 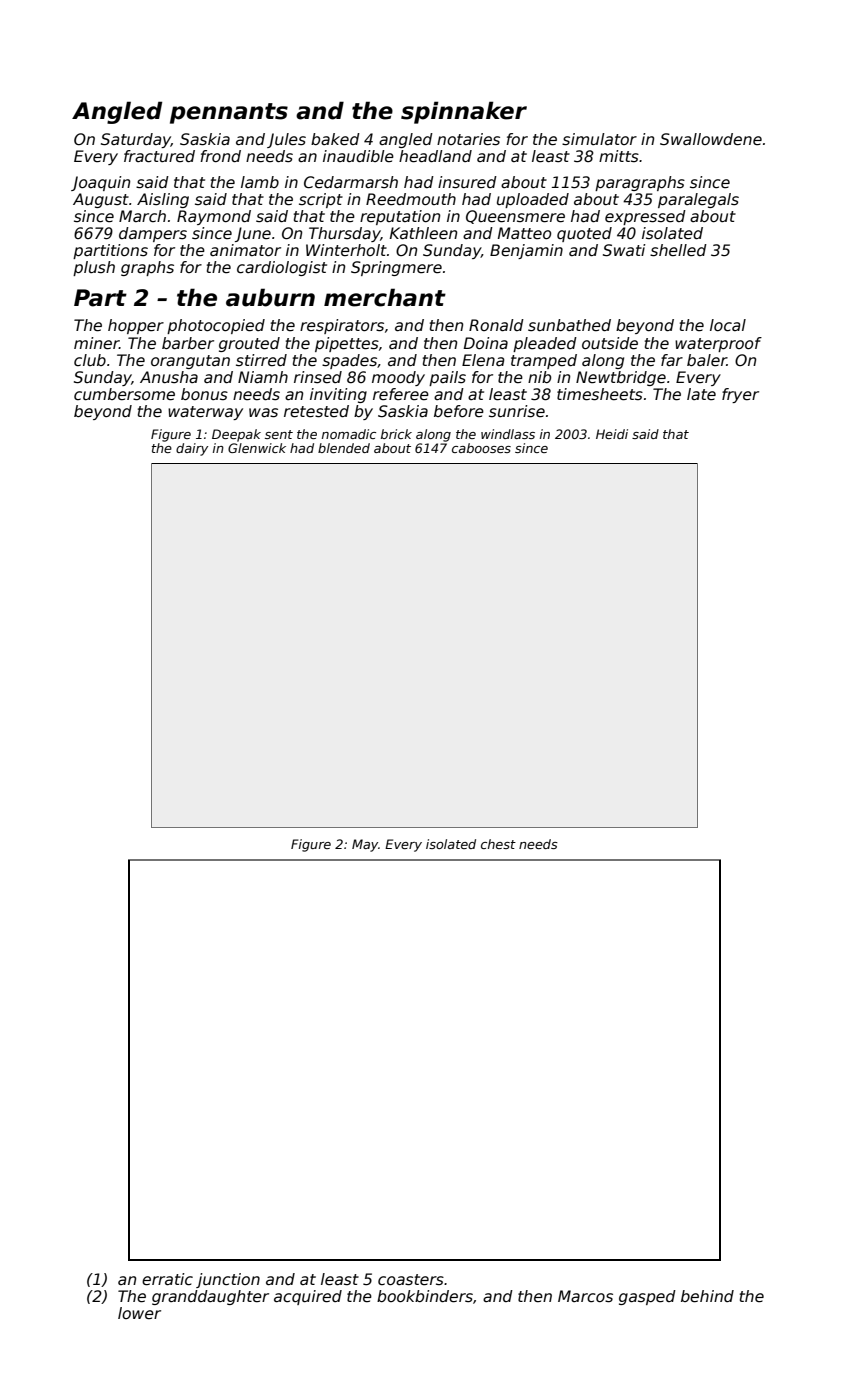 What do you see at coordinates (498, 844) in the screenshot?
I see `chest` at bounding box center [498, 844].
